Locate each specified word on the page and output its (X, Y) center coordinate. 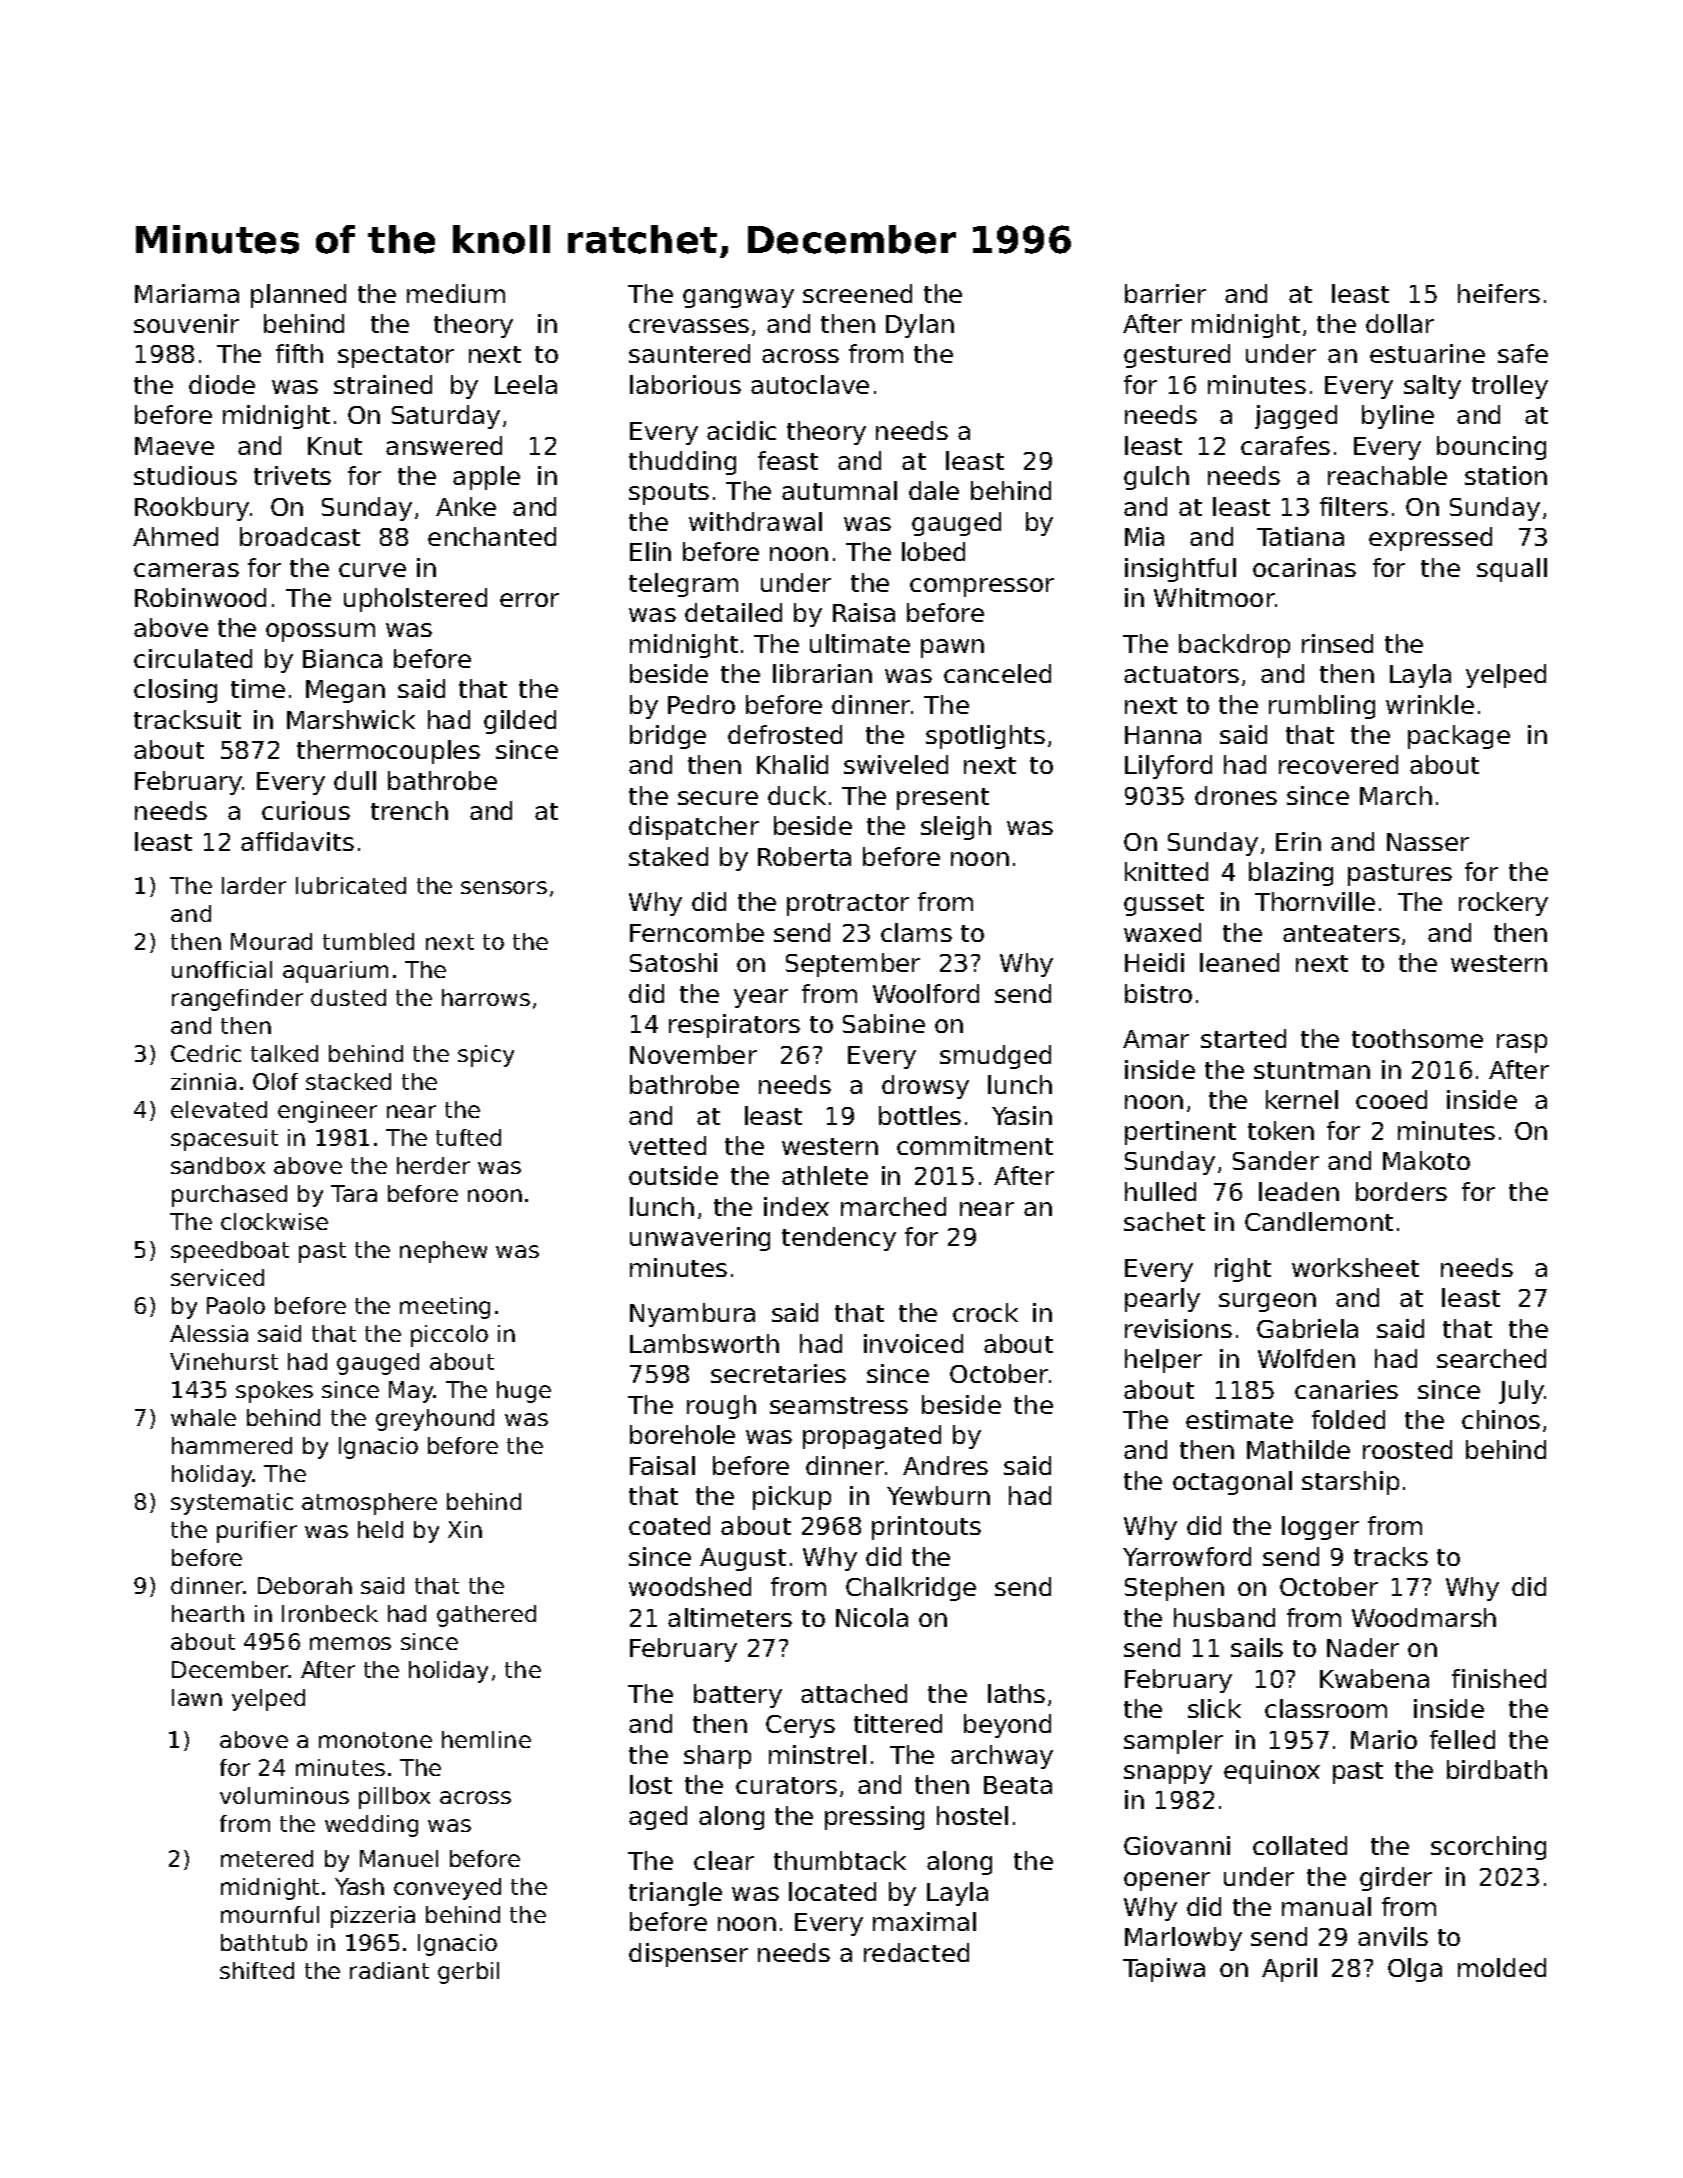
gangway (738, 298)
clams (916, 932)
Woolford (926, 993)
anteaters (1341, 933)
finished (1499, 1678)
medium (456, 293)
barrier (1165, 293)
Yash (359, 1886)
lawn (197, 1697)
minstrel (817, 1754)
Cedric (206, 1053)
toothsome (1417, 1038)
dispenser (688, 1955)
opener (1167, 1881)
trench (409, 810)
